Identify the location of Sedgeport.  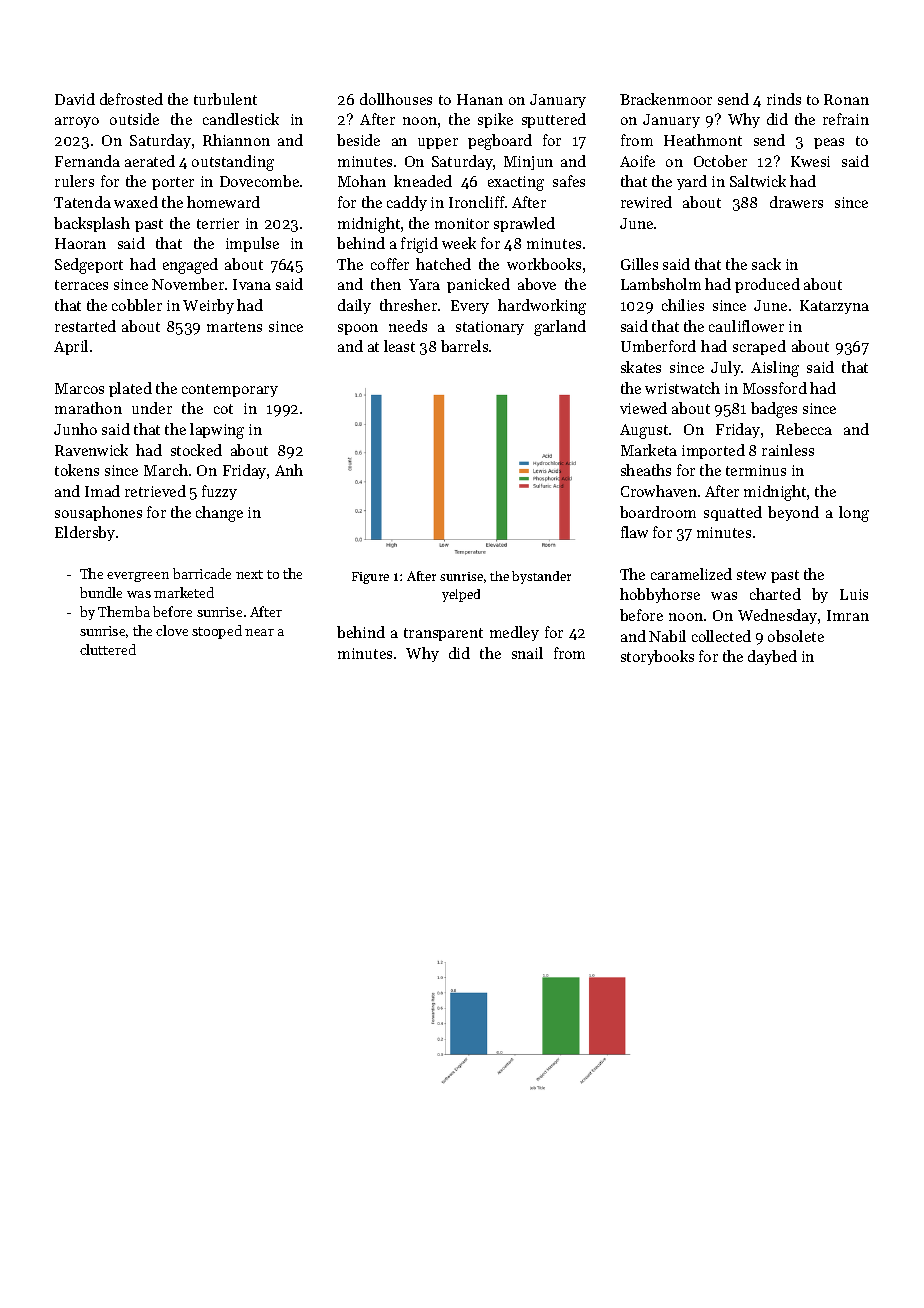
(89, 266).
